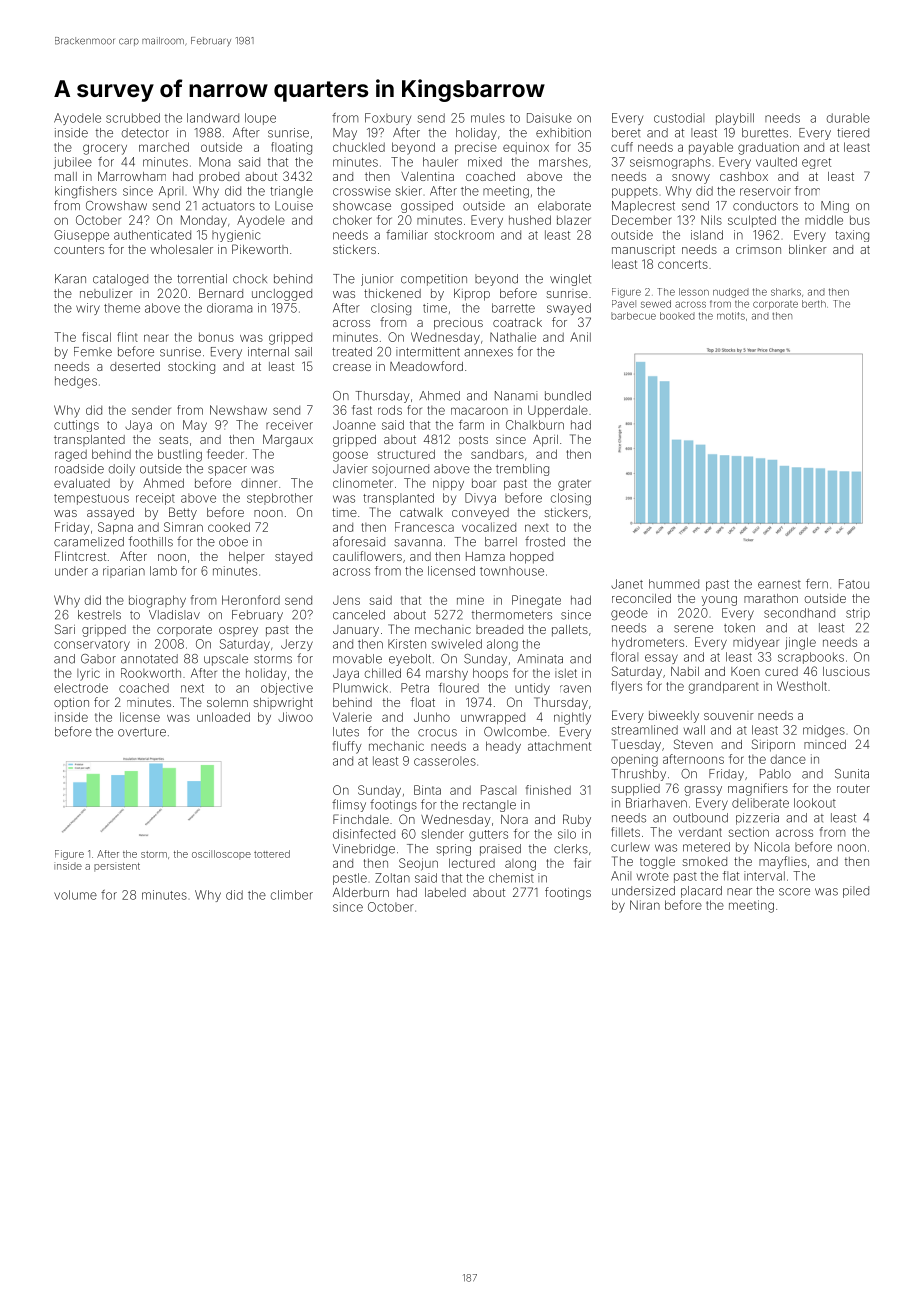 The width and height of the screenshot is (924, 1308). Describe the element at coordinates (213, 118) in the screenshot. I see `landward` at that location.
